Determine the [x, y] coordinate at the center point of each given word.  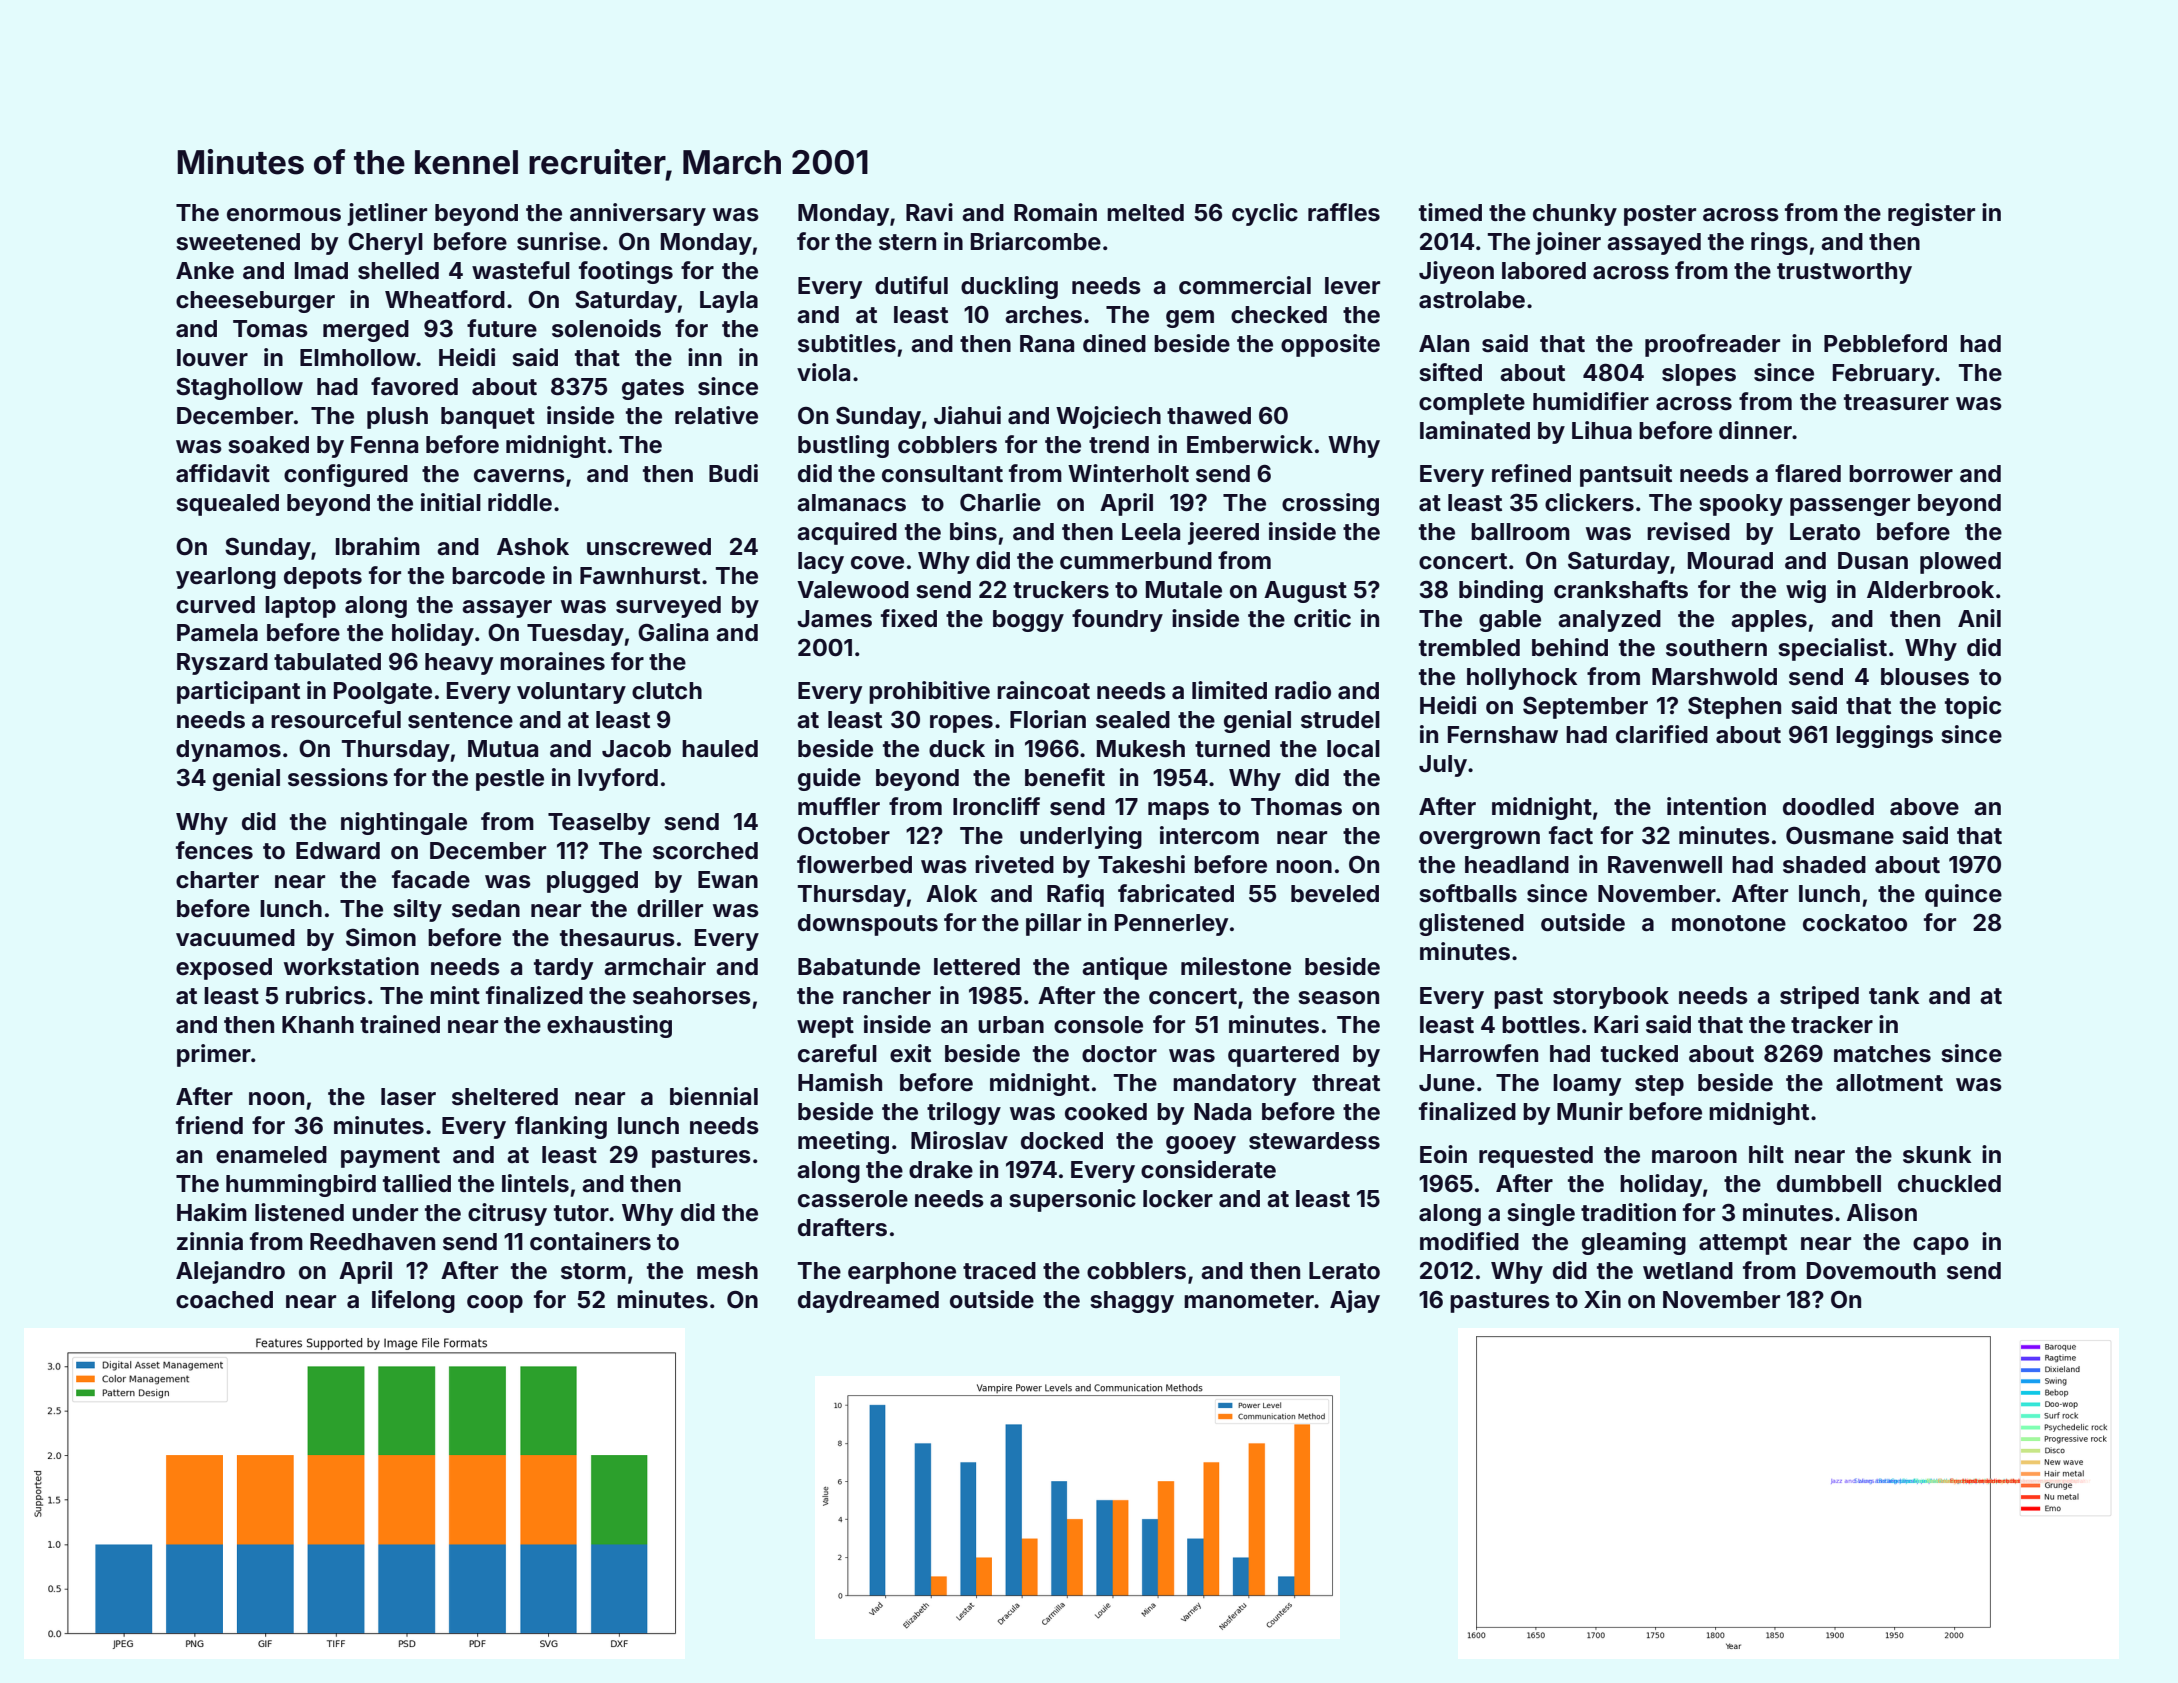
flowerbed [854, 864]
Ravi [929, 212]
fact [1571, 835]
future [502, 328]
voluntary [571, 693]
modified [1469, 1241]
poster [1660, 215]
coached [224, 1300]
